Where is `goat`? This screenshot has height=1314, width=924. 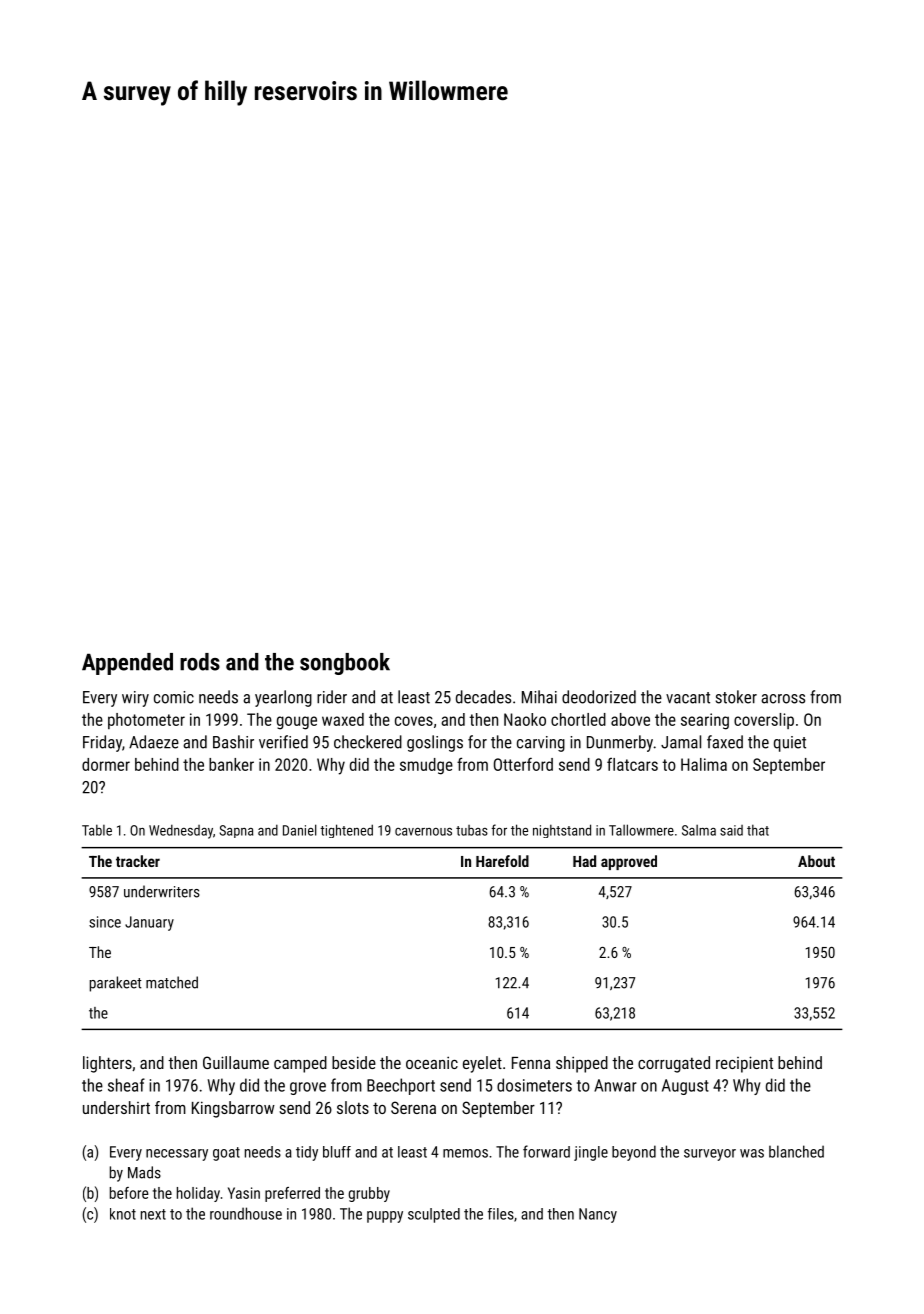
goat is located at coordinates (226, 1154).
